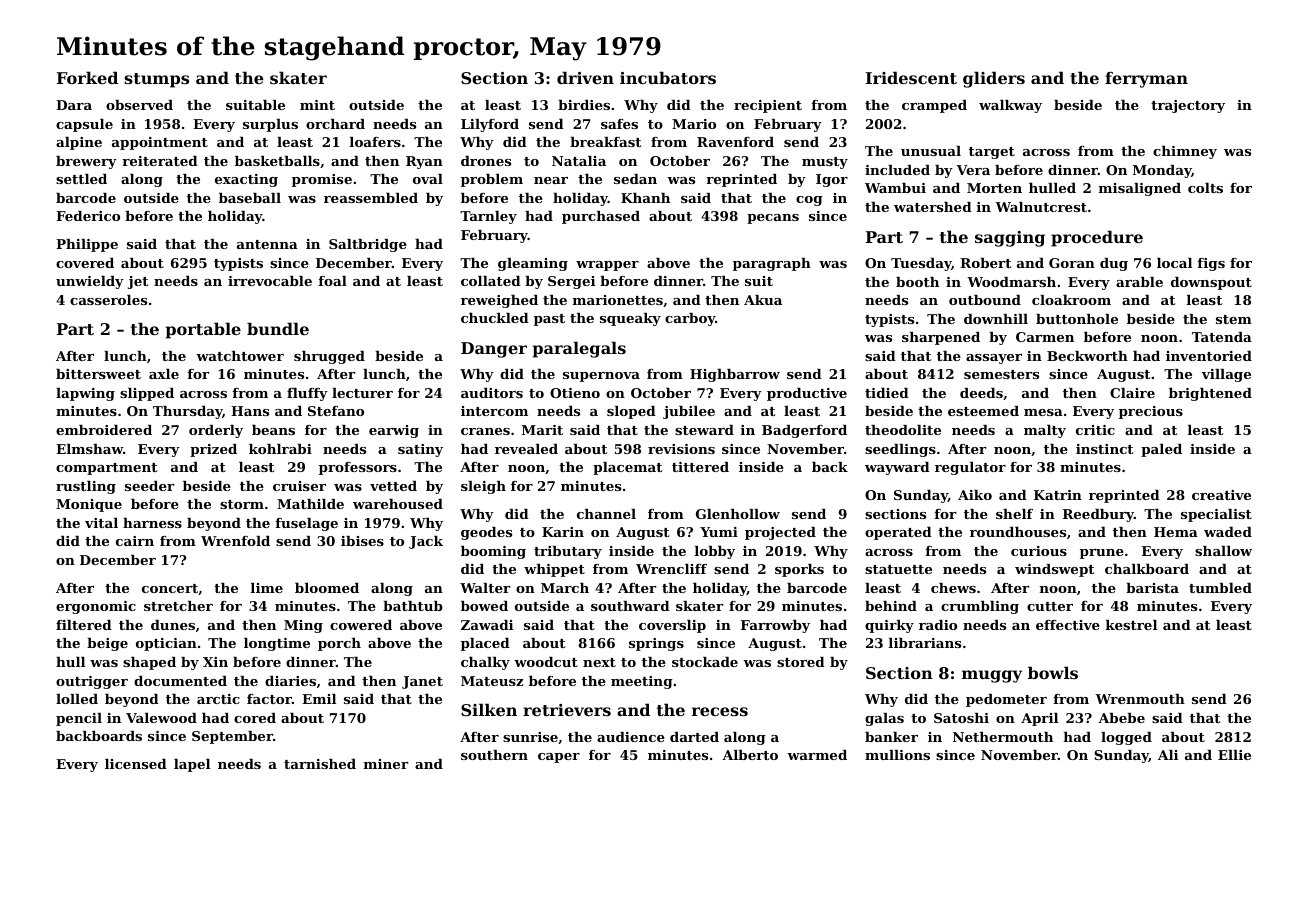 The height and width of the image is (924, 1308). I want to click on licensed, so click(136, 764).
